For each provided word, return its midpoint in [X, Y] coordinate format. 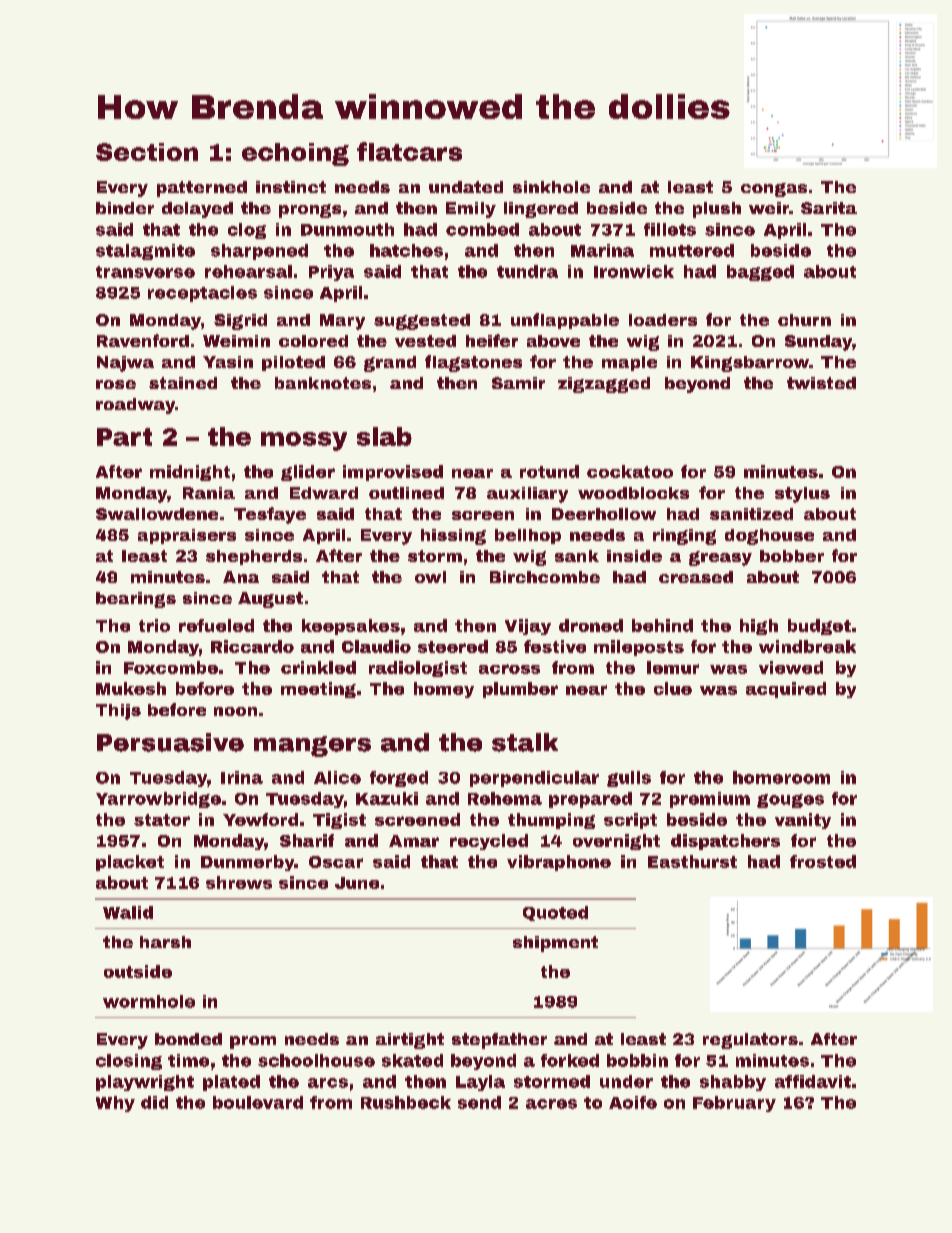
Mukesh [131, 688]
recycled [489, 842]
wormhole [149, 1001]
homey [444, 690]
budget [819, 627]
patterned [202, 189]
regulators [750, 1041]
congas [774, 190]
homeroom [781, 777]
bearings [136, 600]
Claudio [376, 646]
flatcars [409, 151]
